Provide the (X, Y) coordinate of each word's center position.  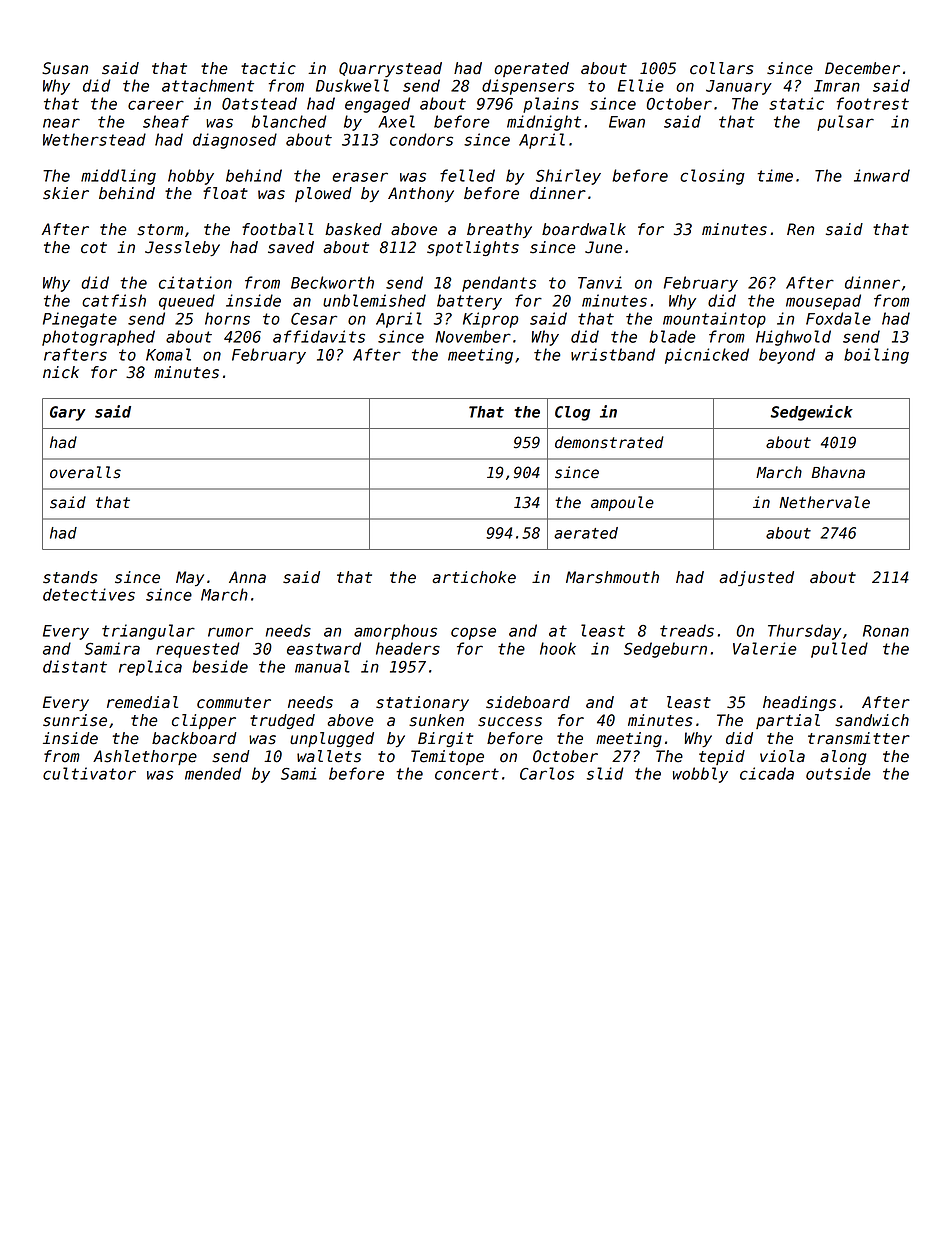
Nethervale (824, 502)
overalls (85, 472)
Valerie (764, 648)
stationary (422, 703)
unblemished (374, 300)
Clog (572, 413)
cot (94, 248)
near (61, 123)
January (739, 87)
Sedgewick (812, 413)
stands (70, 577)
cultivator (89, 773)
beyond (787, 356)
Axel (396, 121)
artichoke (474, 577)
